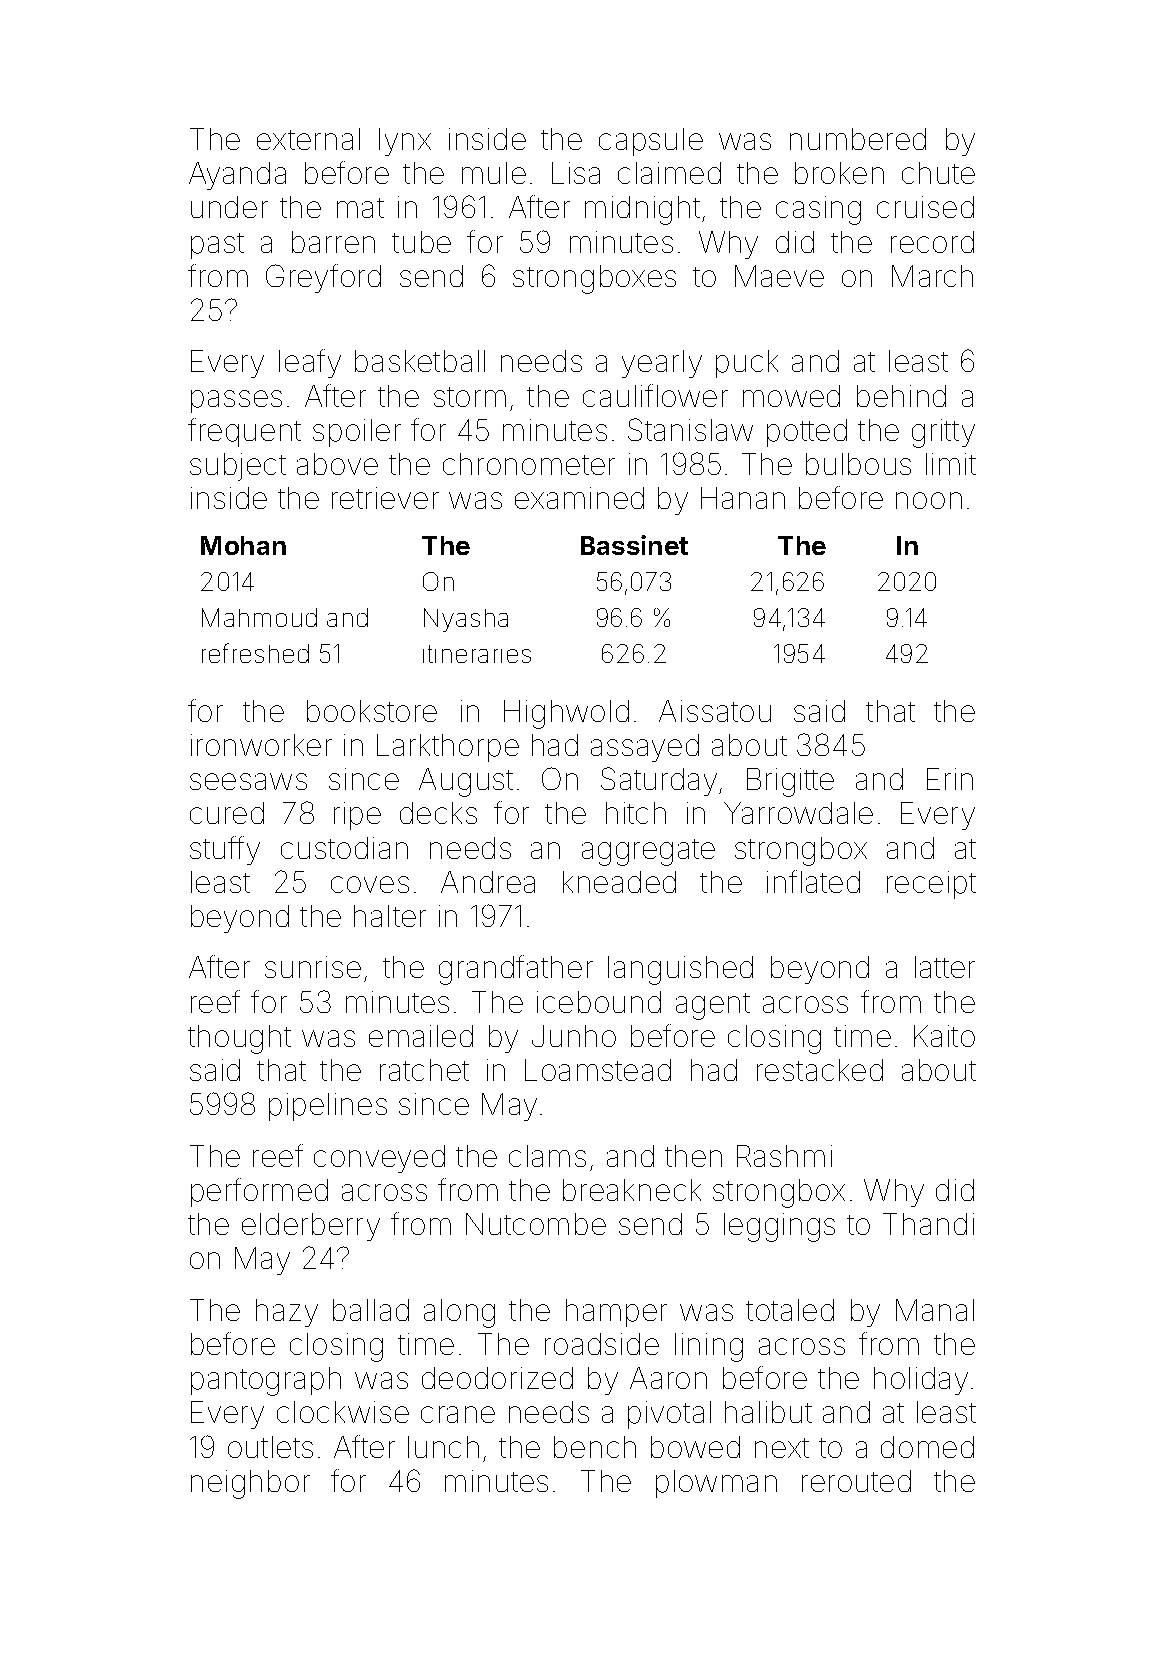 The width and height of the screenshot is (1165, 1654). Describe the element at coordinates (931, 885) in the screenshot. I see `receipt` at that location.
